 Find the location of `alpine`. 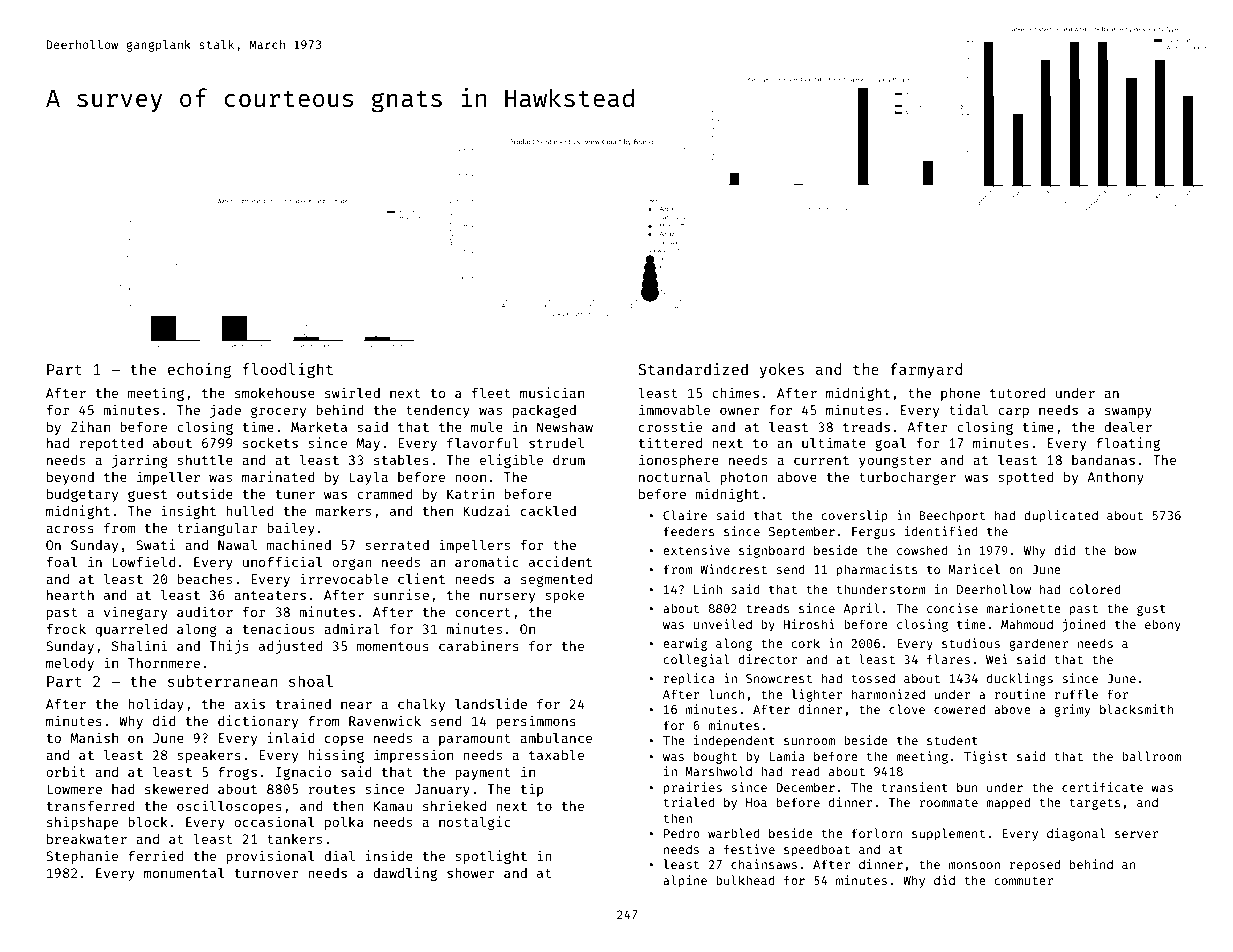

alpine is located at coordinates (685, 881).
